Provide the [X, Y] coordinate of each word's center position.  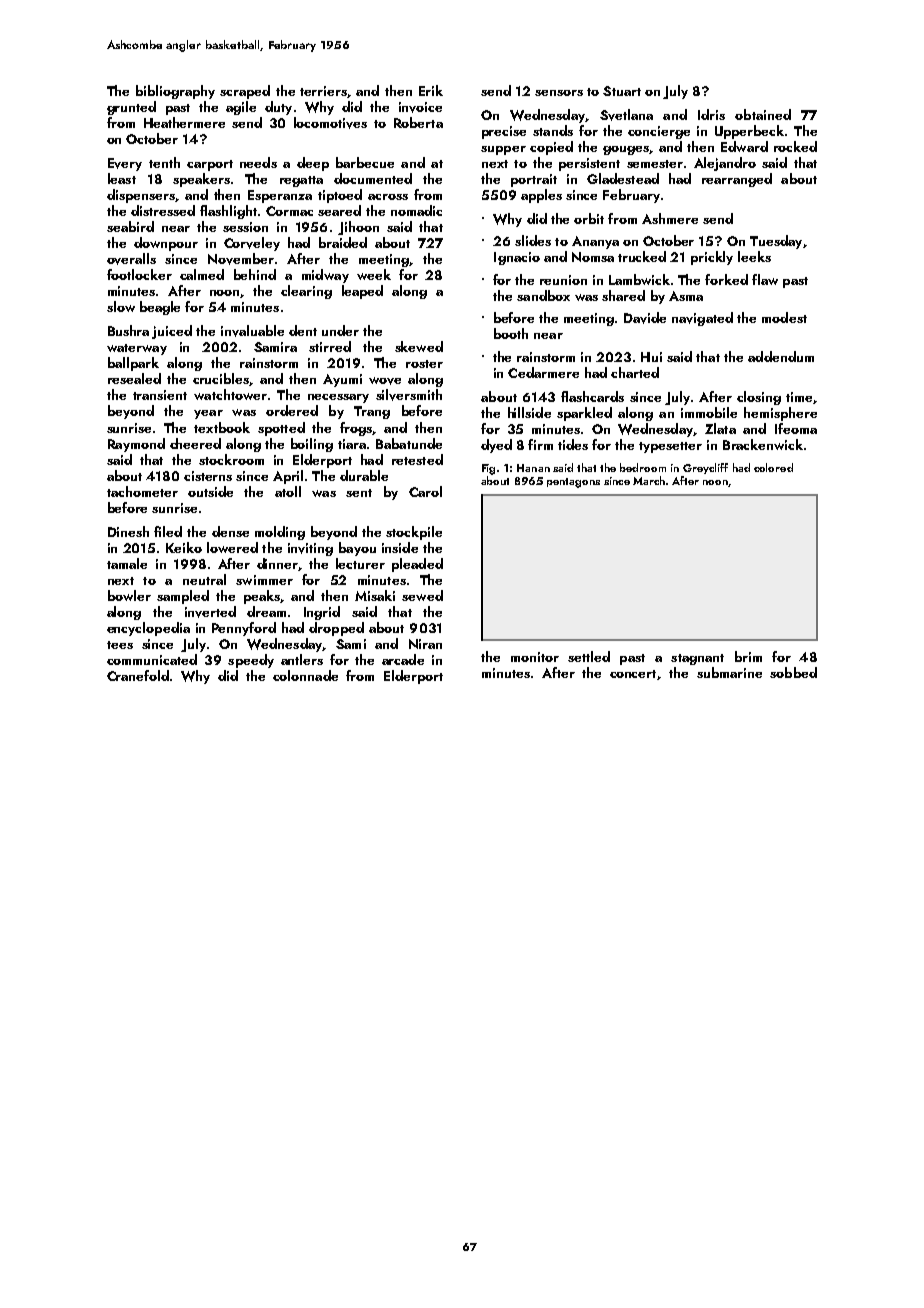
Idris [711, 114]
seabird [130, 226]
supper [503, 150]
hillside [529, 412]
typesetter [670, 447]
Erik [431, 90]
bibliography [175, 92]
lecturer [360, 563]
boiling [312, 445]
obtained [763, 114]
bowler [129, 595]
